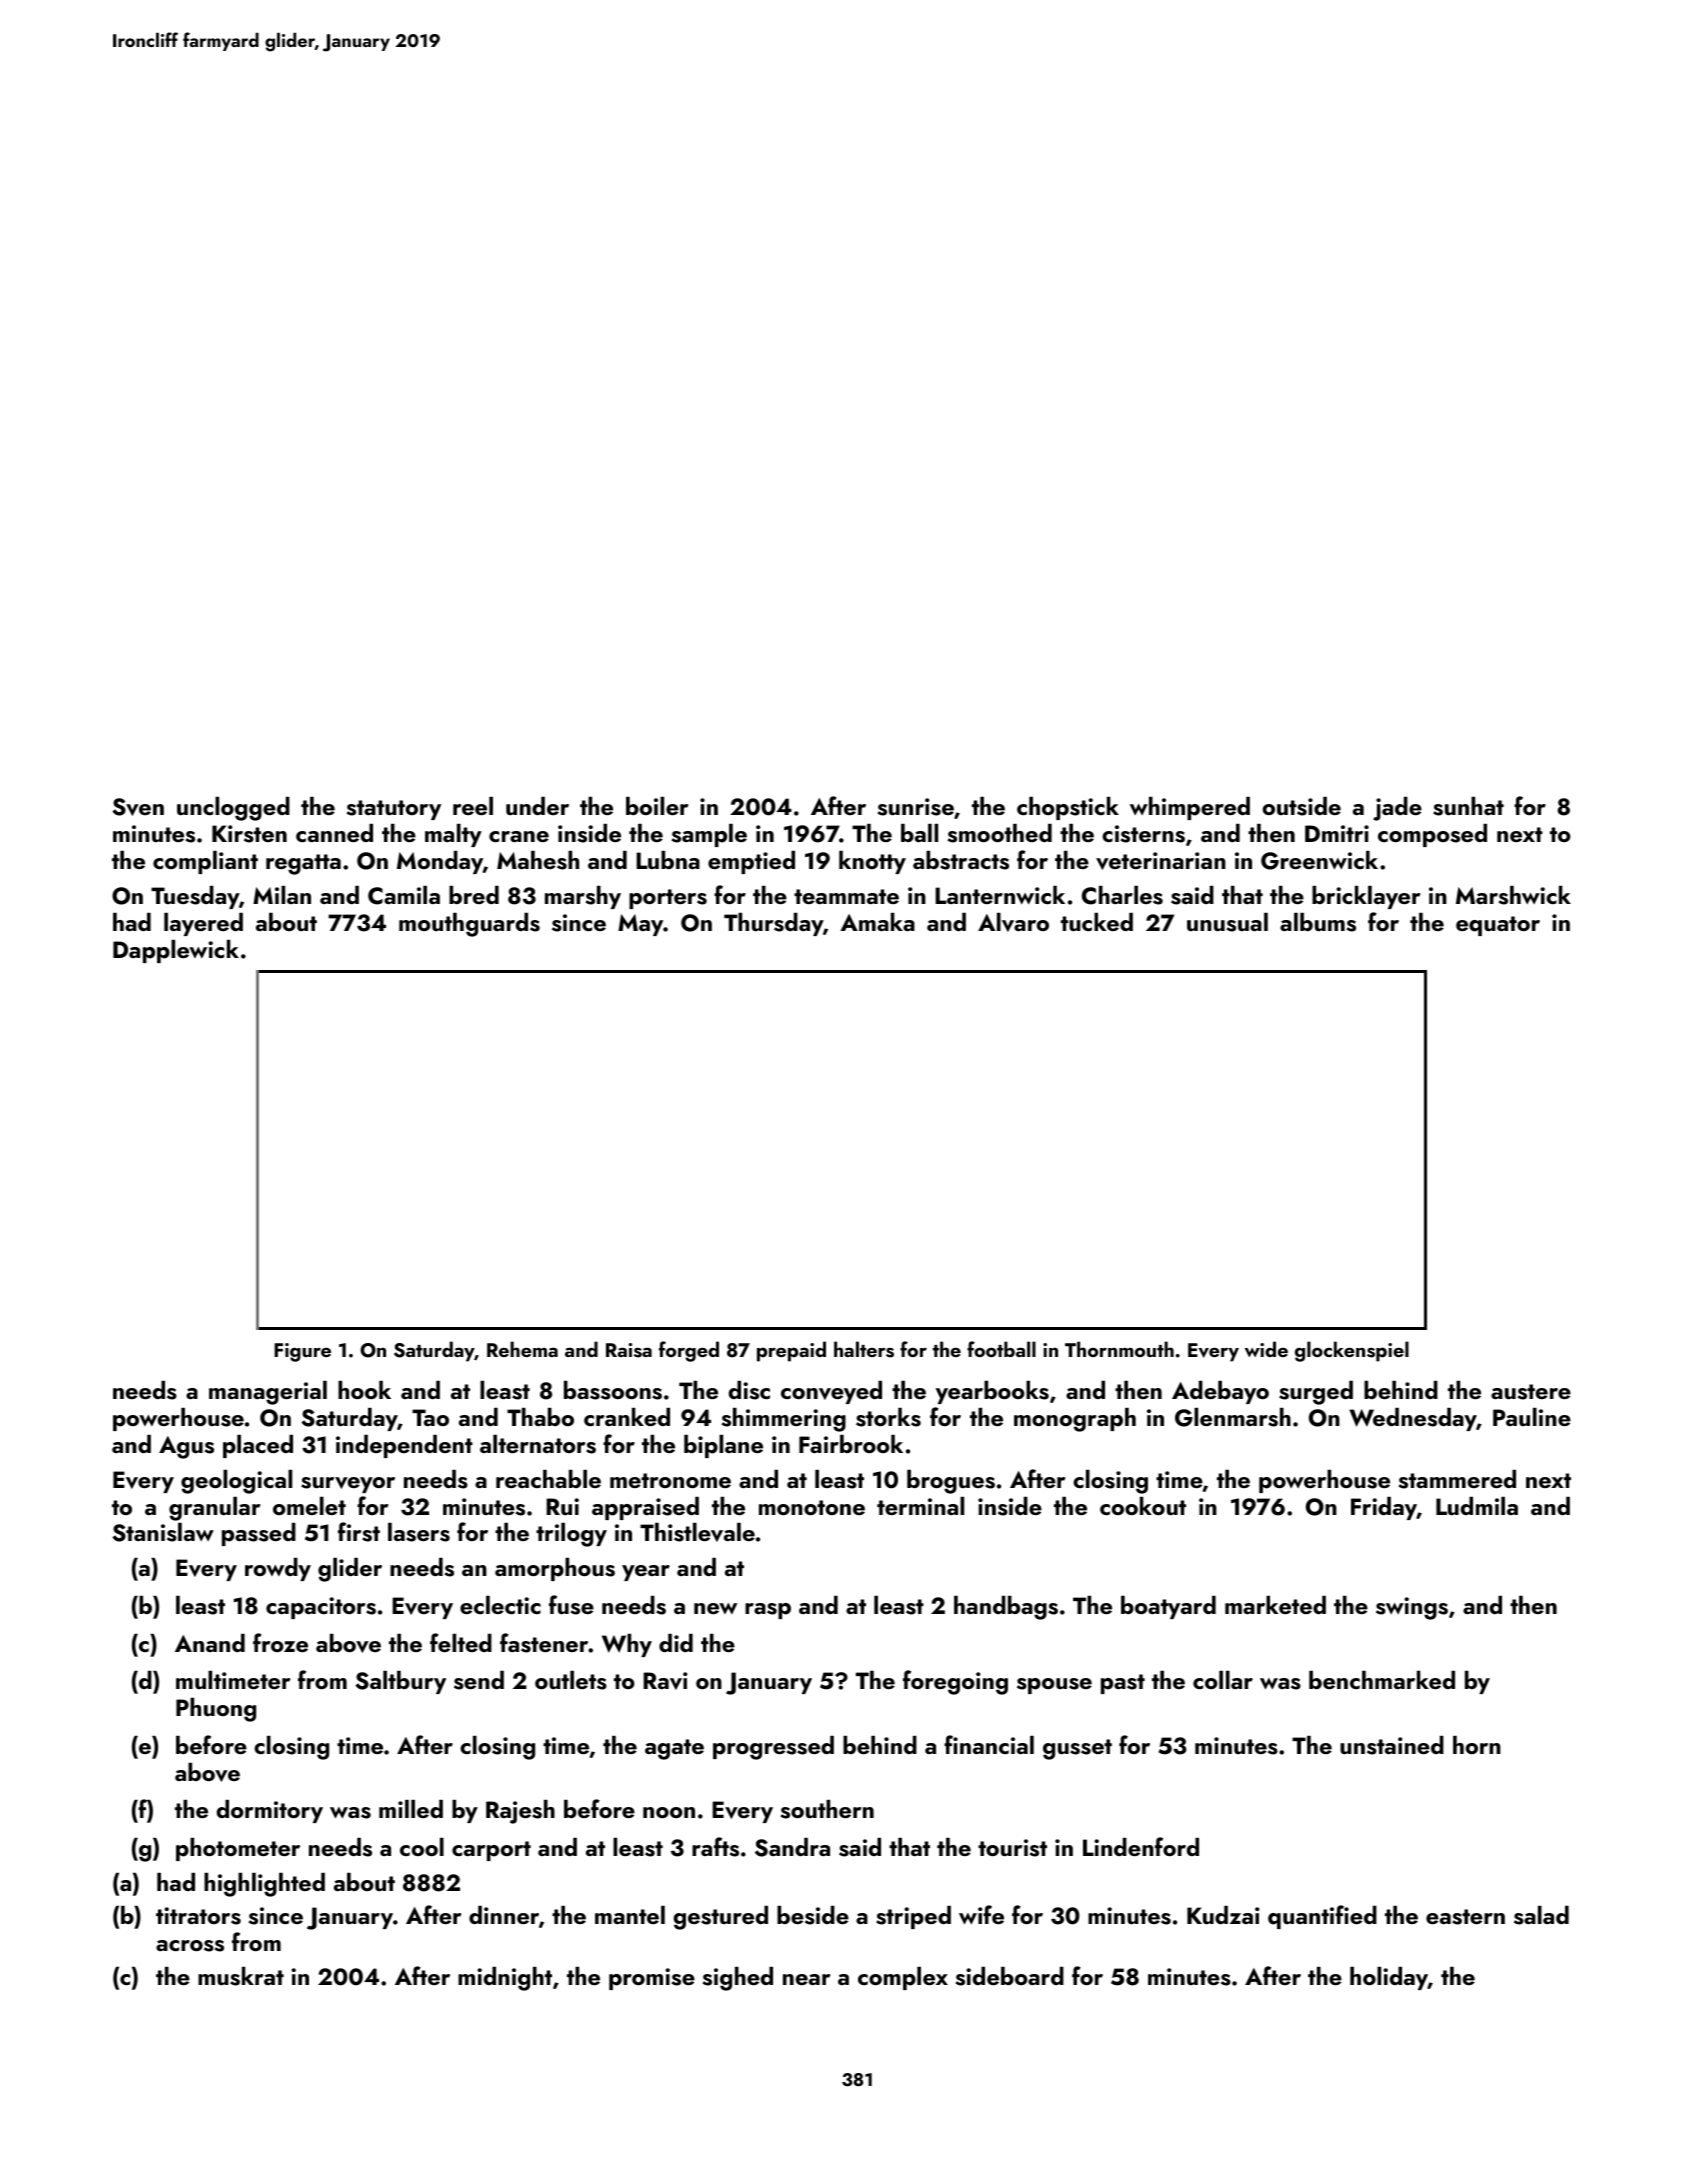 The width and height of the screenshot is (1683, 2178). What do you see at coordinates (1122, 895) in the screenshot?
I see `Charles` at bounding box center [1122, 895].
